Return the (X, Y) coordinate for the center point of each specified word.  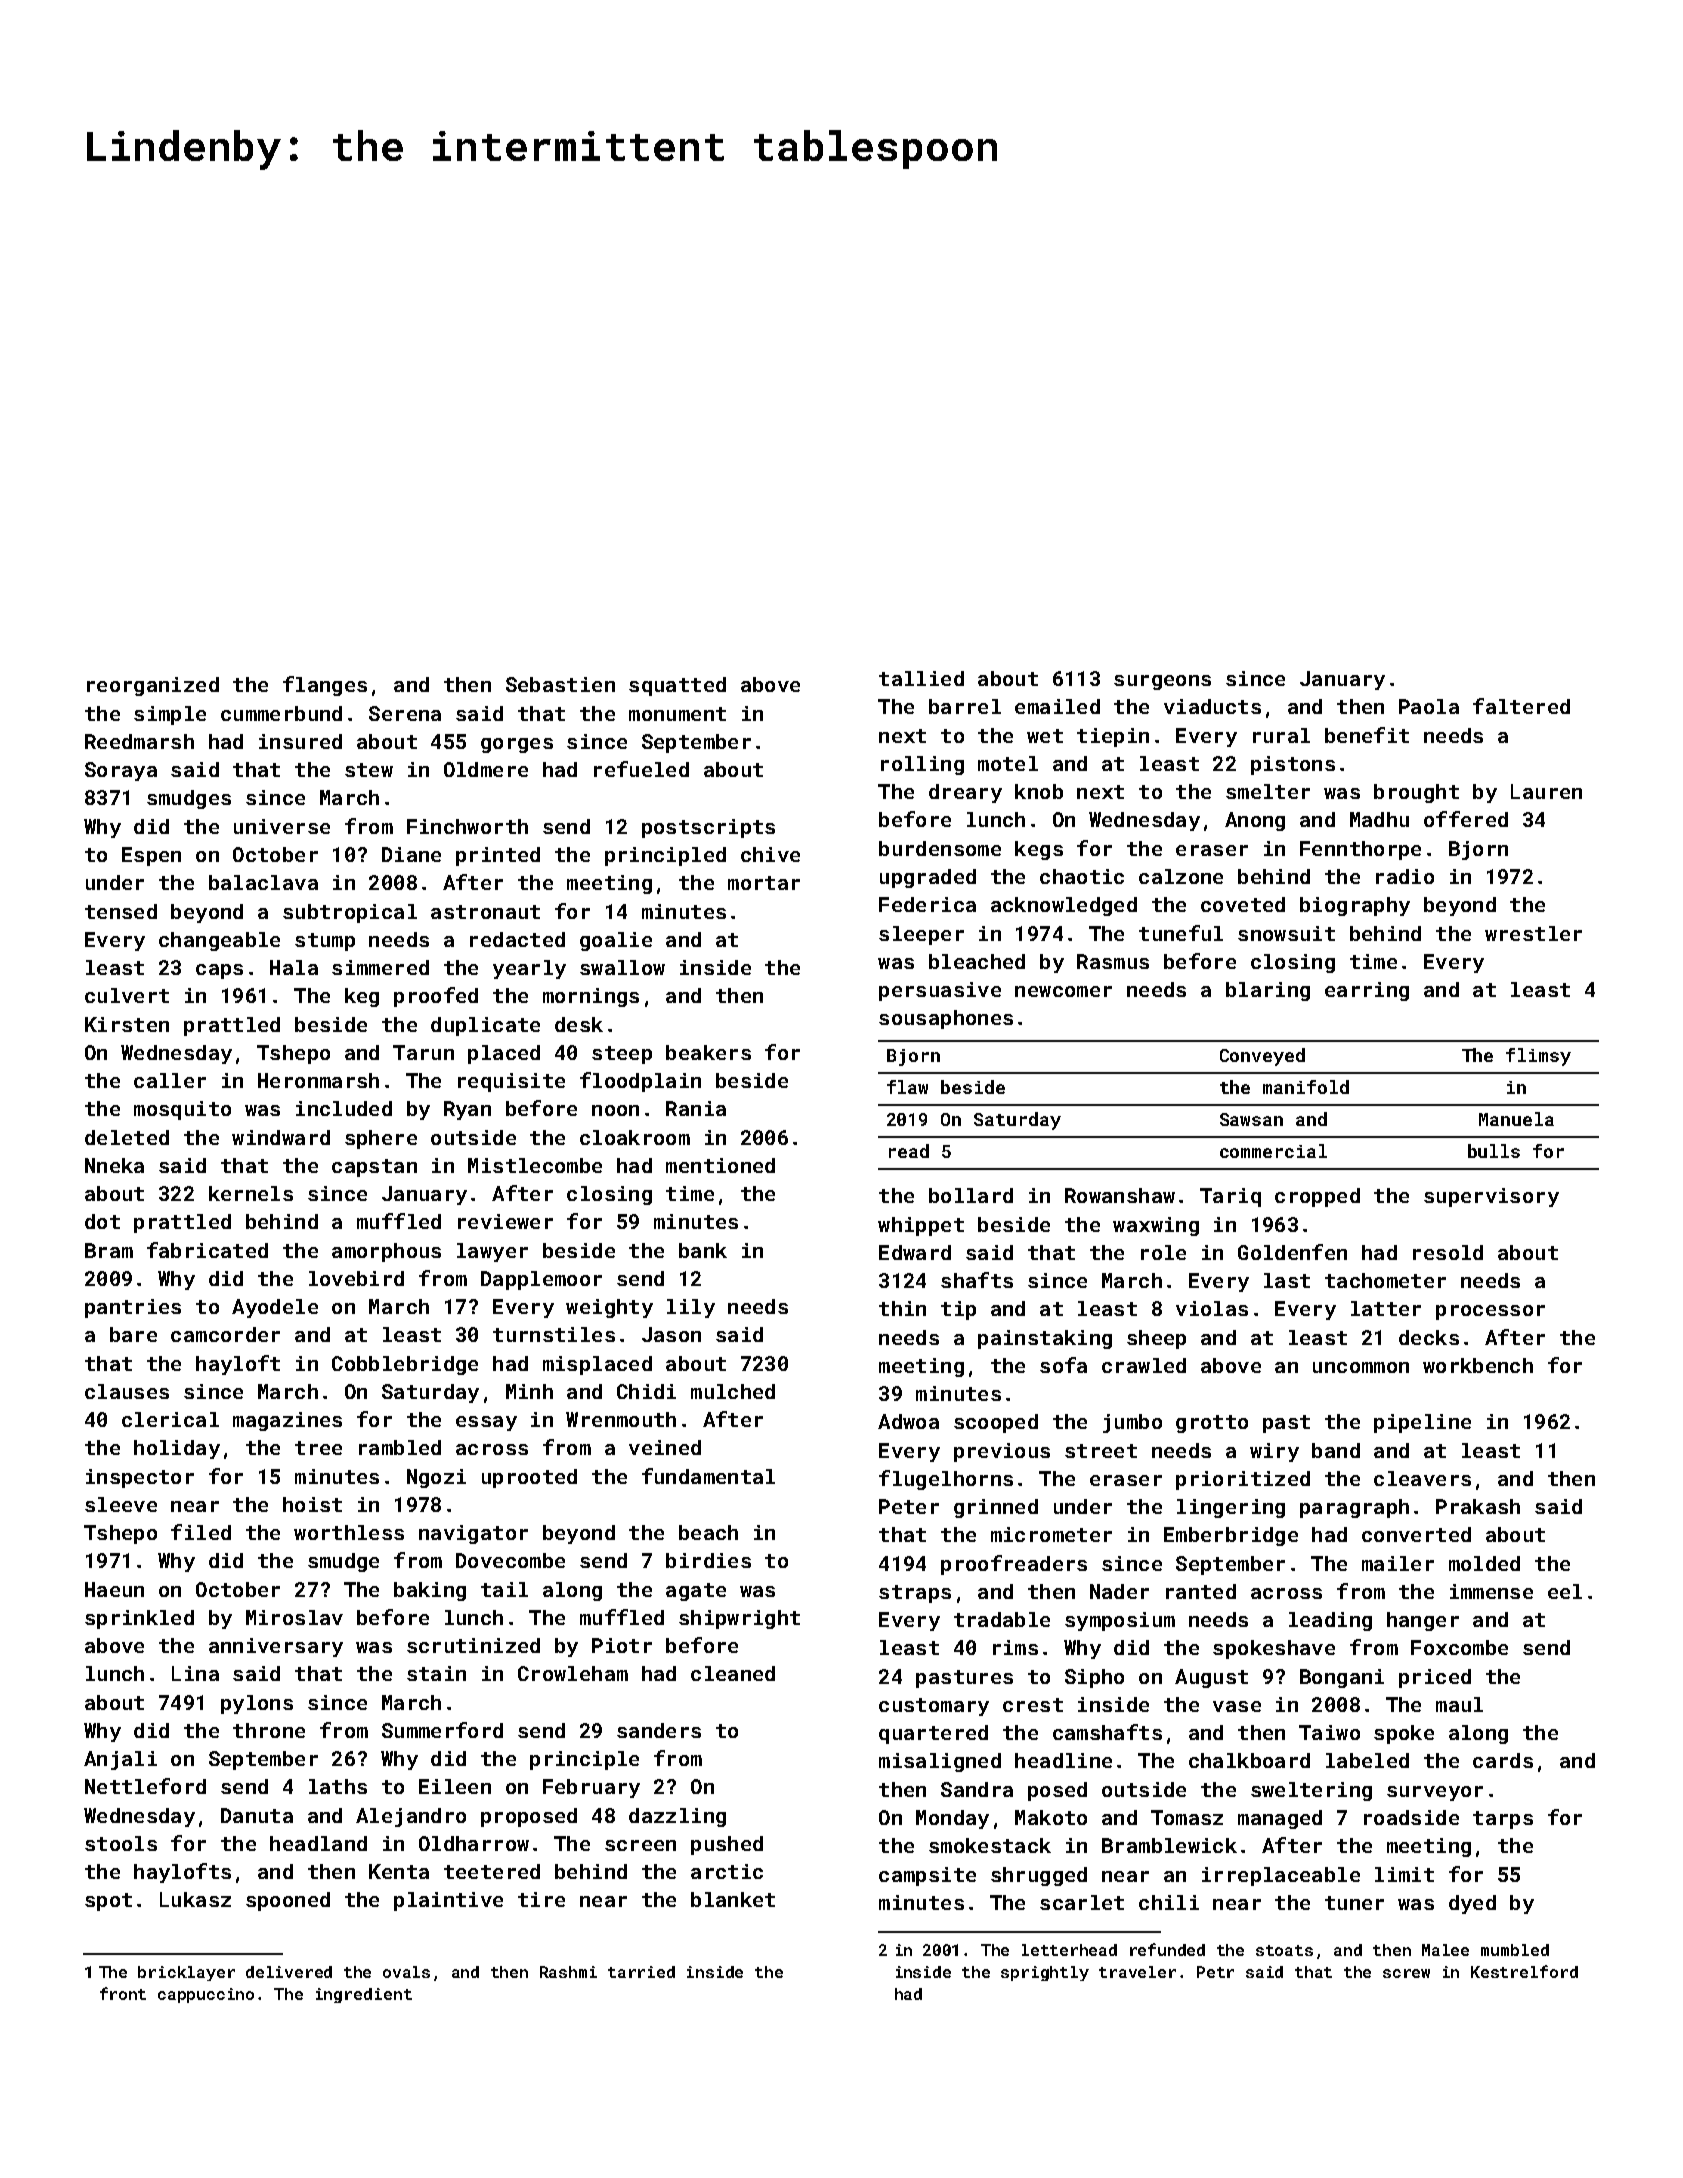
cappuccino (206, 1995)
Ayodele (275, 1308)
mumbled (1515, 1950)
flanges (325, 686)
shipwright (739, 1619)
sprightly (1045, 1973)
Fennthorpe (1360, 850)
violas (1212, 1308)
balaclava (263, 882)
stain (436, 1673)
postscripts (708, 828)
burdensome (940, 848)
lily (691, 1308)
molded (1484, 1563)
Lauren (1546, 791)
